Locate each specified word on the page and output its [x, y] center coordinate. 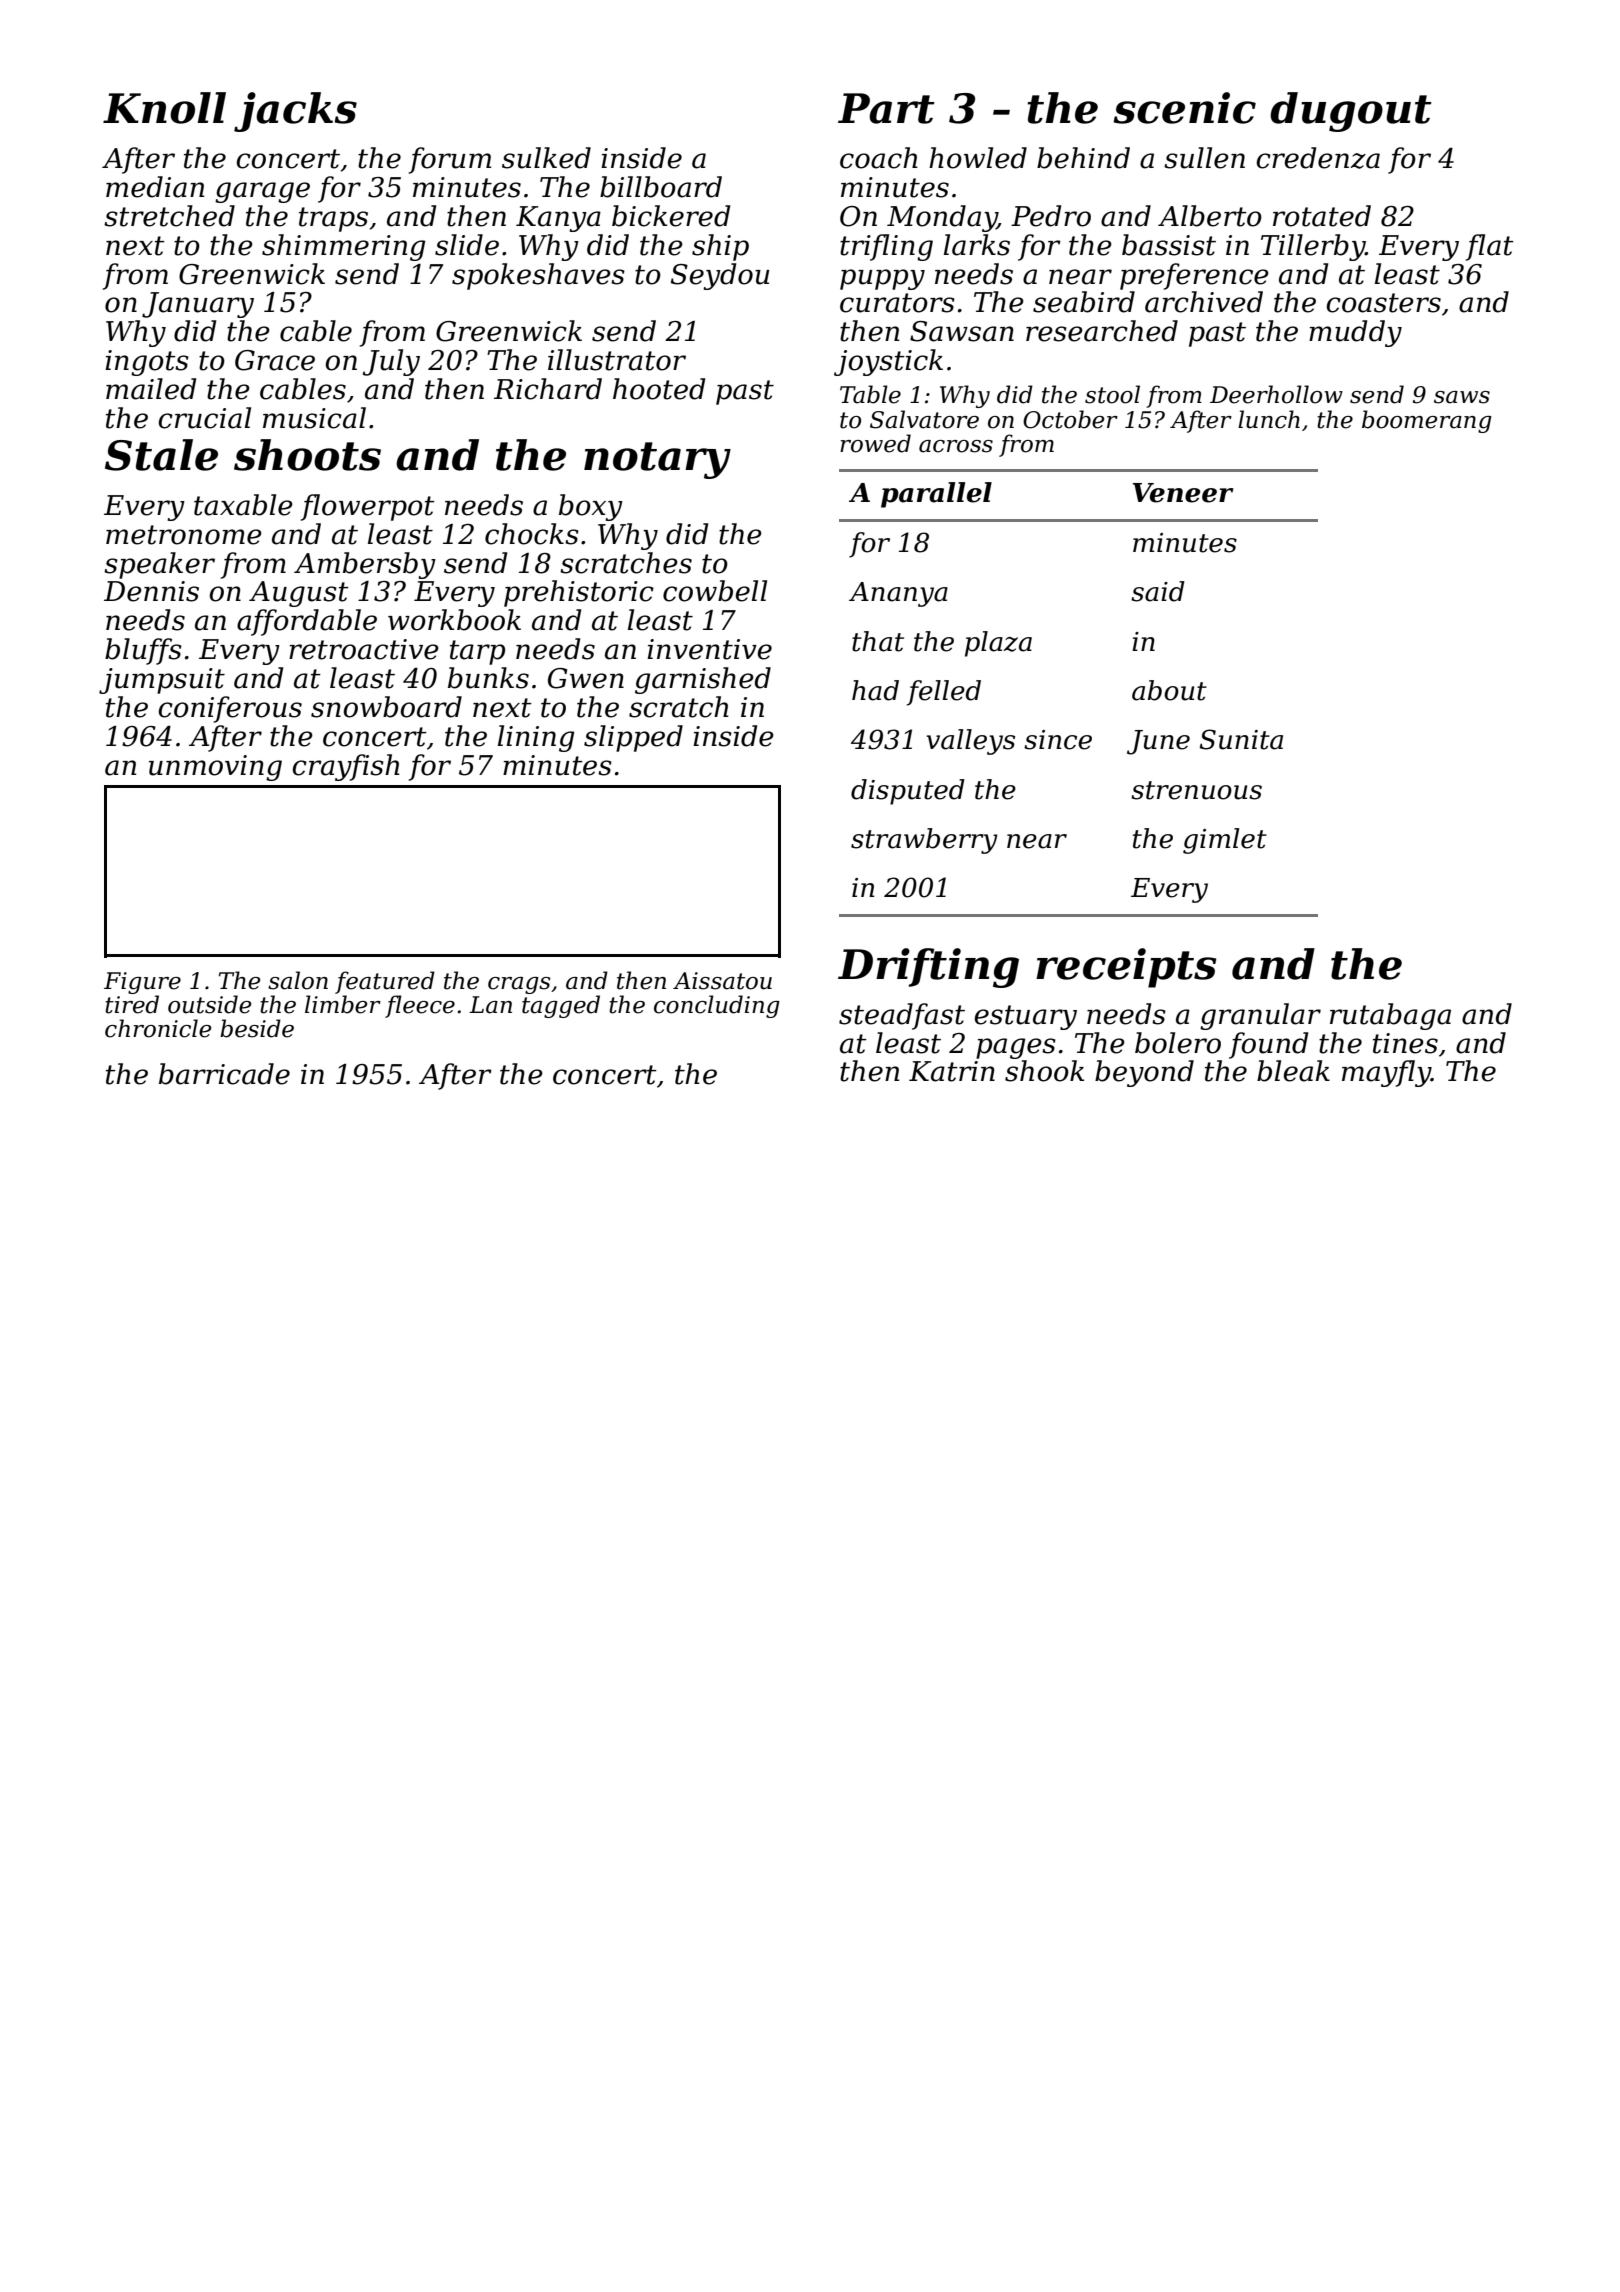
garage [262, 192]
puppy [882, 279]
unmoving [215, 768]
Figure [142, 983]
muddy [1355, 333]
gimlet [1225, 841]
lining [536, 738]
